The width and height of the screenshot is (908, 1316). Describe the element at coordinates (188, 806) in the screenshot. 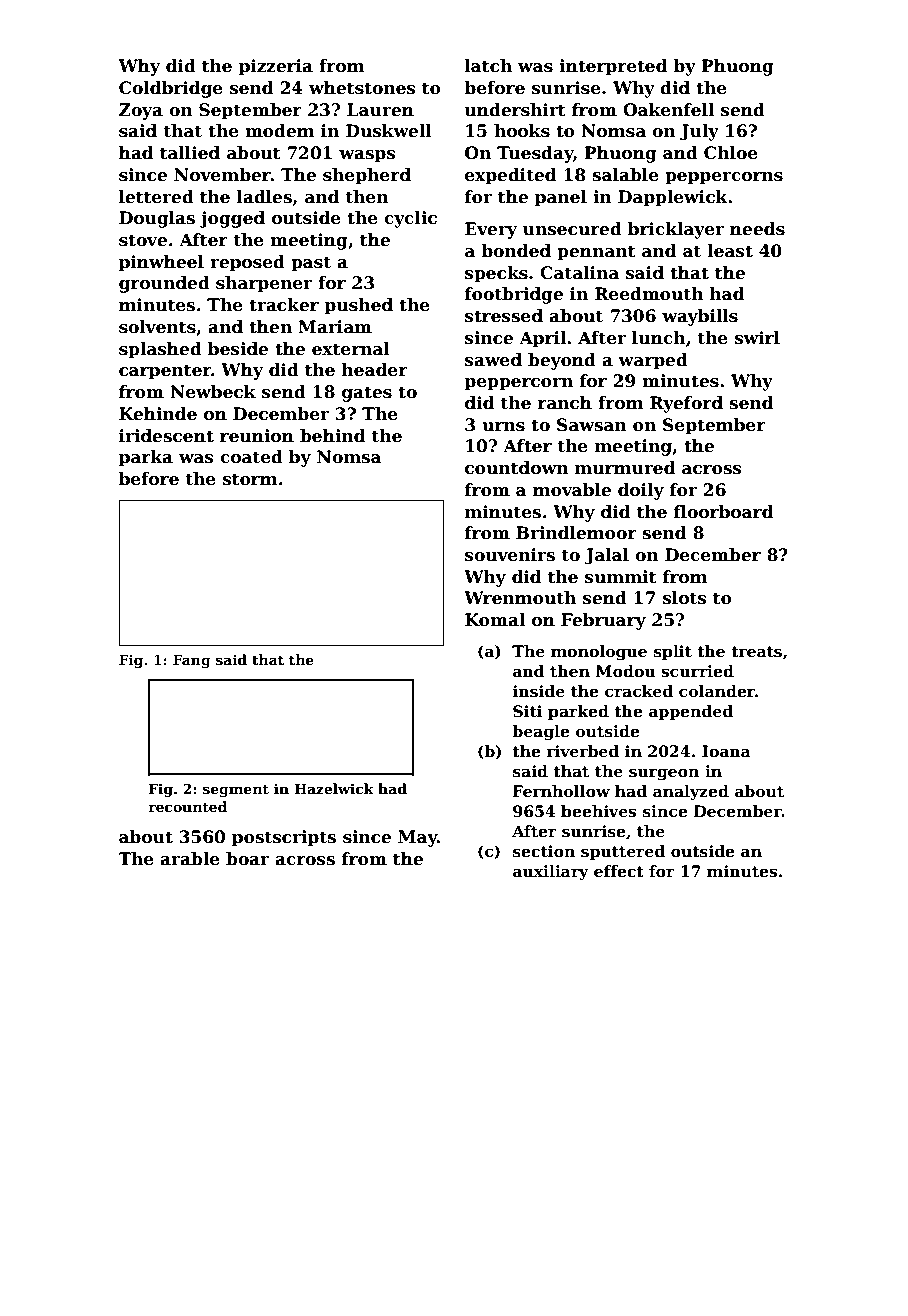

I see `recounted` at that location.
